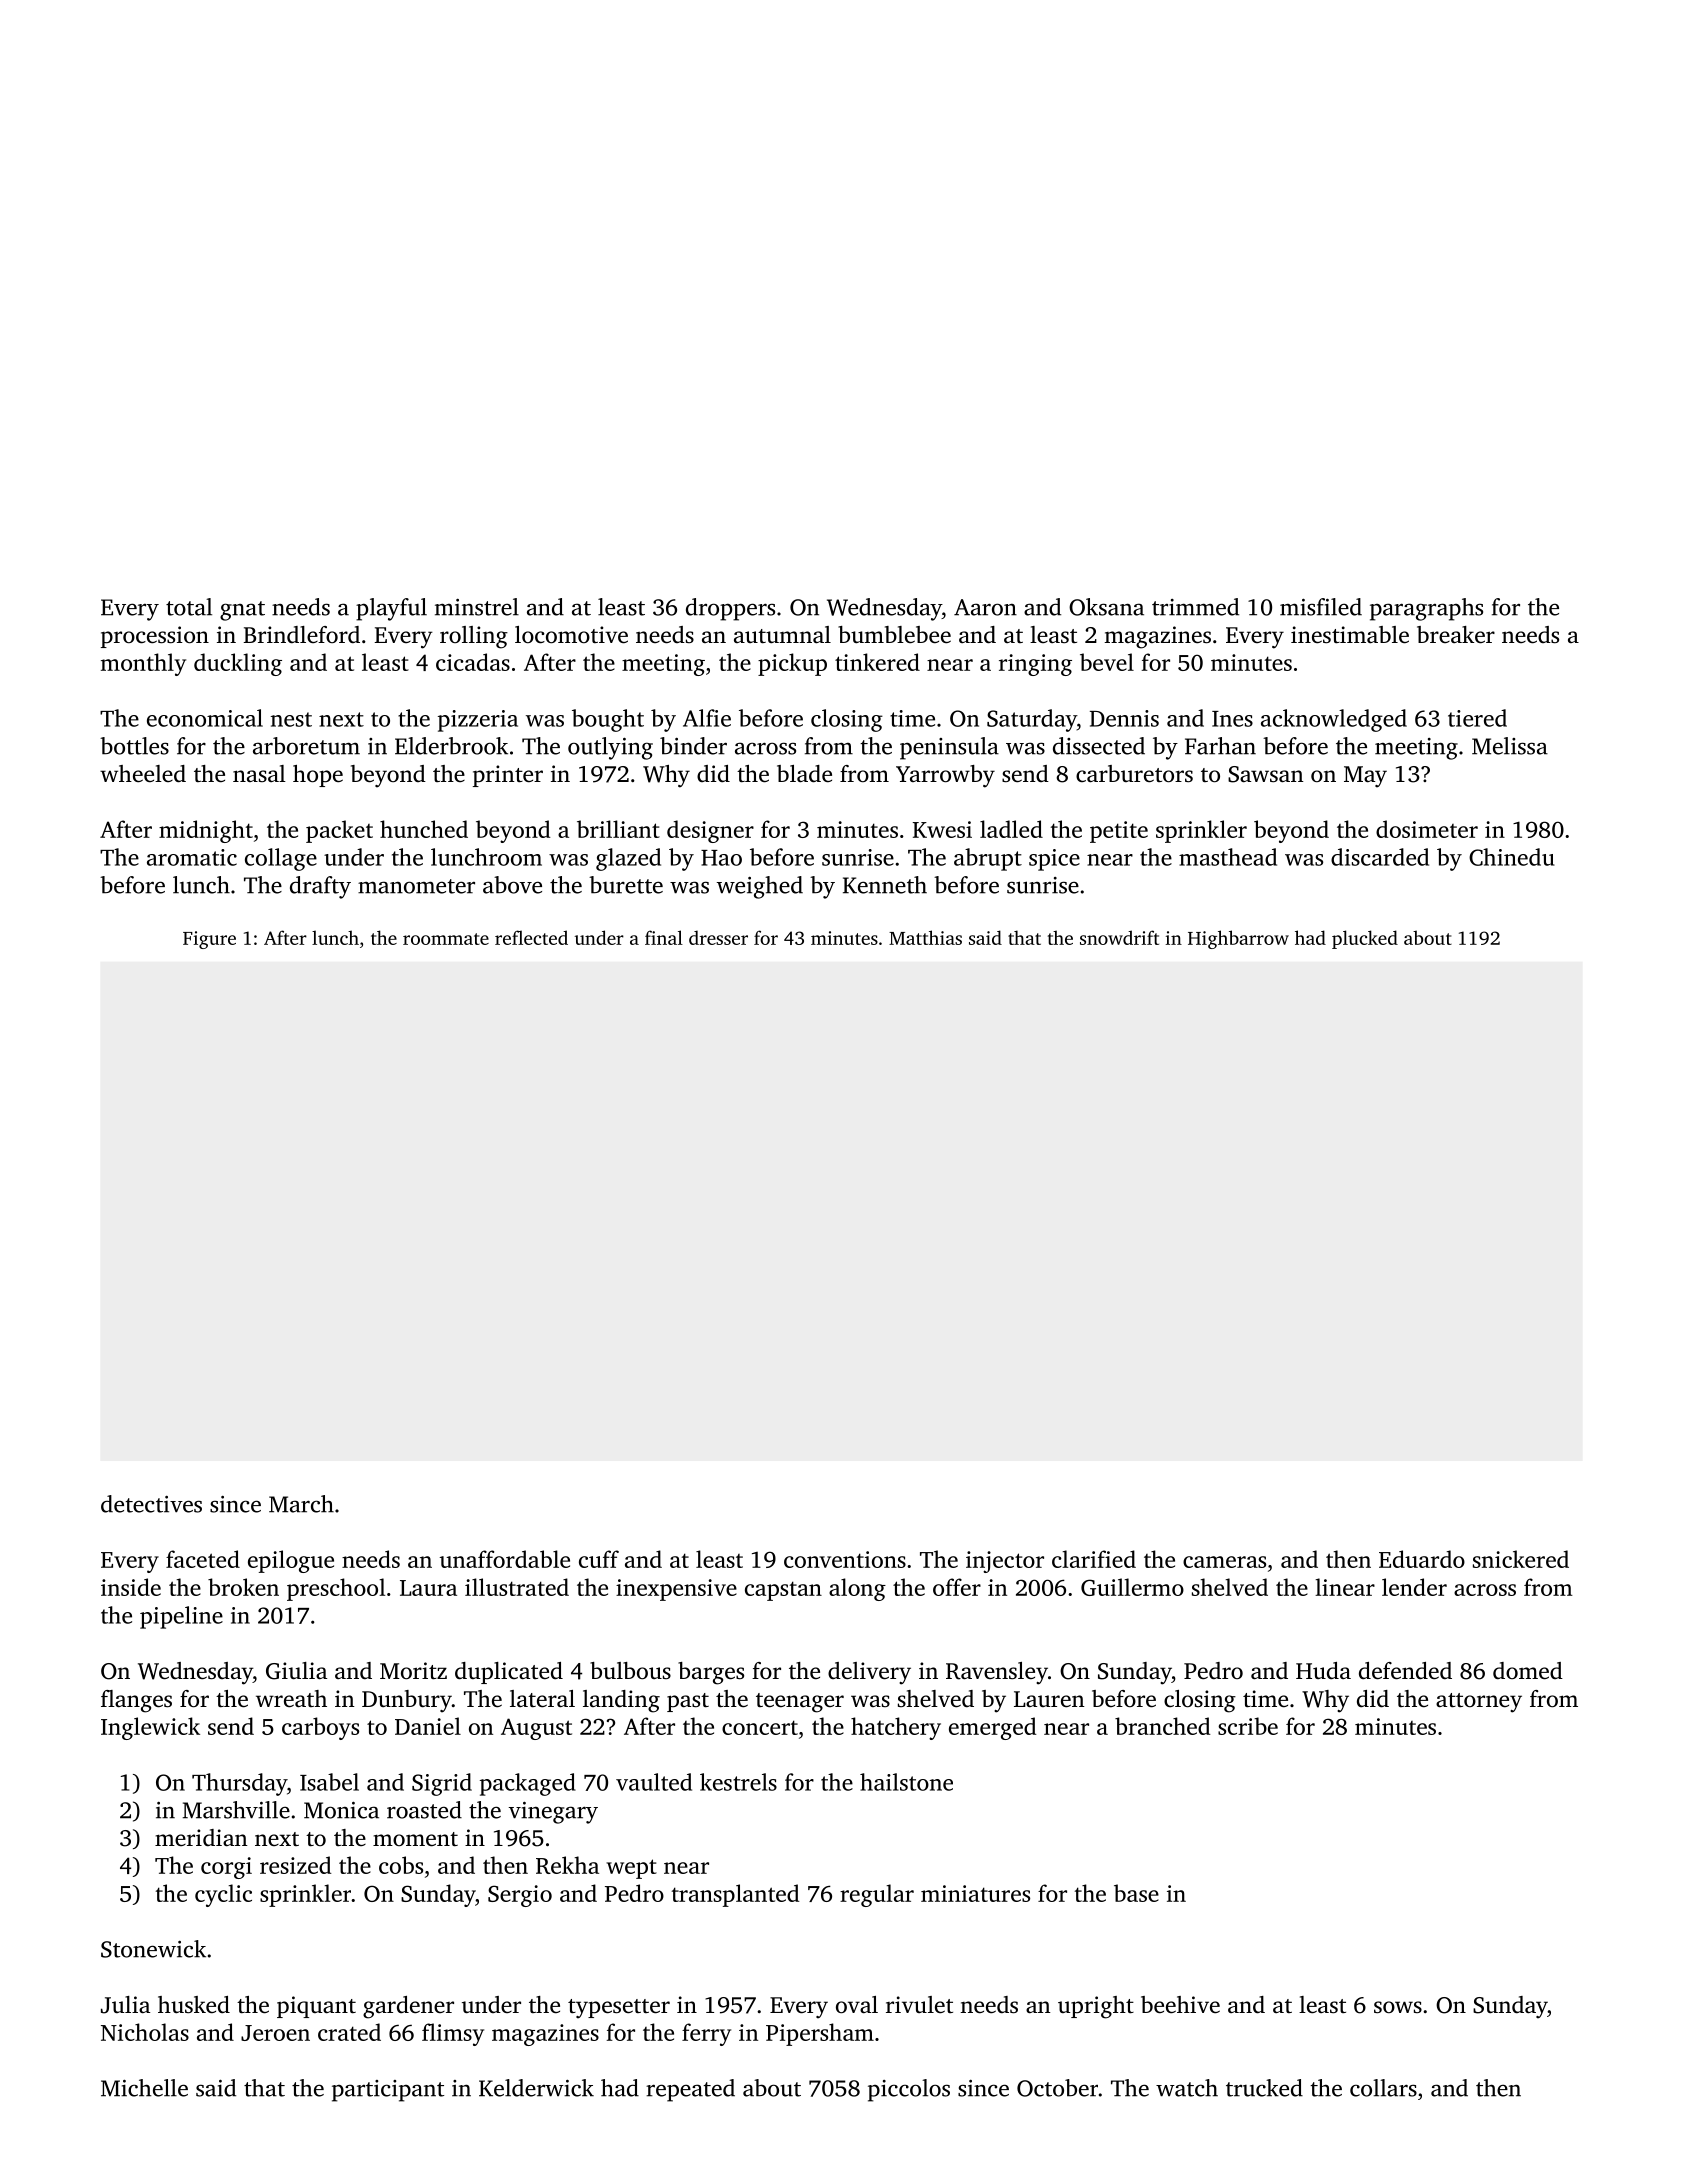 The width and height of the screenshot is (1683, 2178). Describe the element at coordinates (925, 937) in the screenshot. I see `Matthias` at that location.
